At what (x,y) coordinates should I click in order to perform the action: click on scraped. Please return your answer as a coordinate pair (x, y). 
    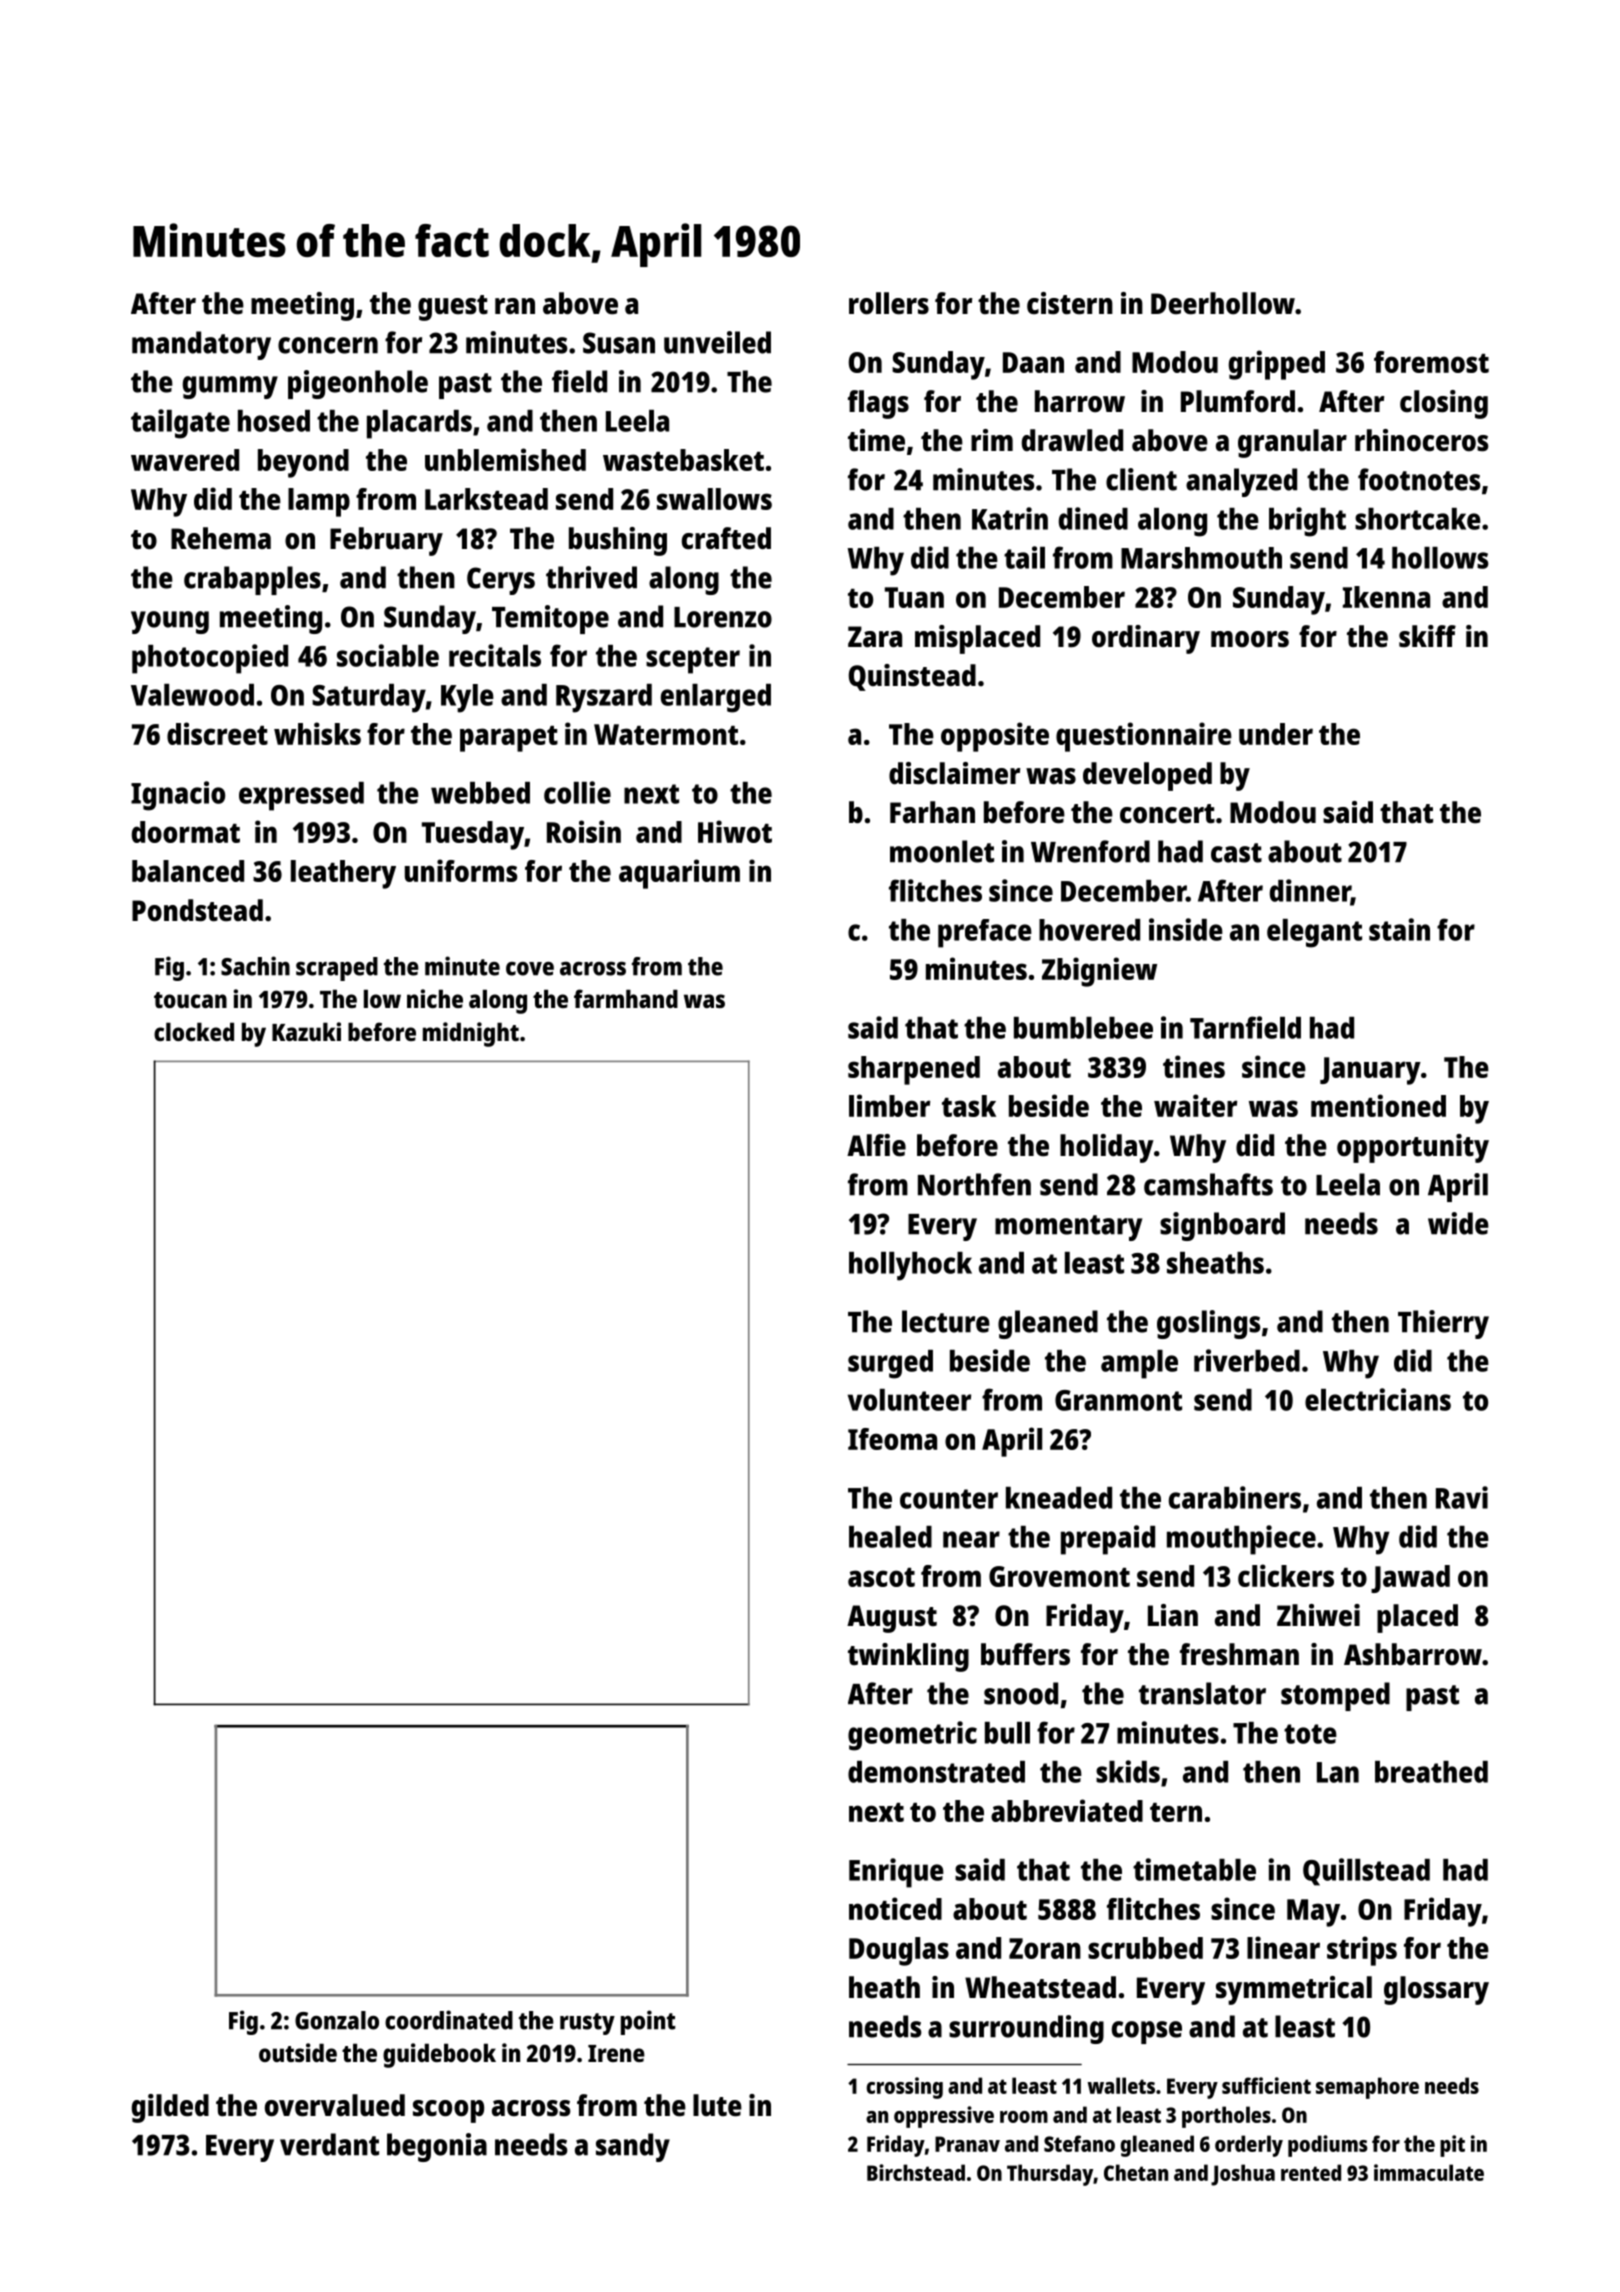
    Looking at the image, I should click on (337, 969).
